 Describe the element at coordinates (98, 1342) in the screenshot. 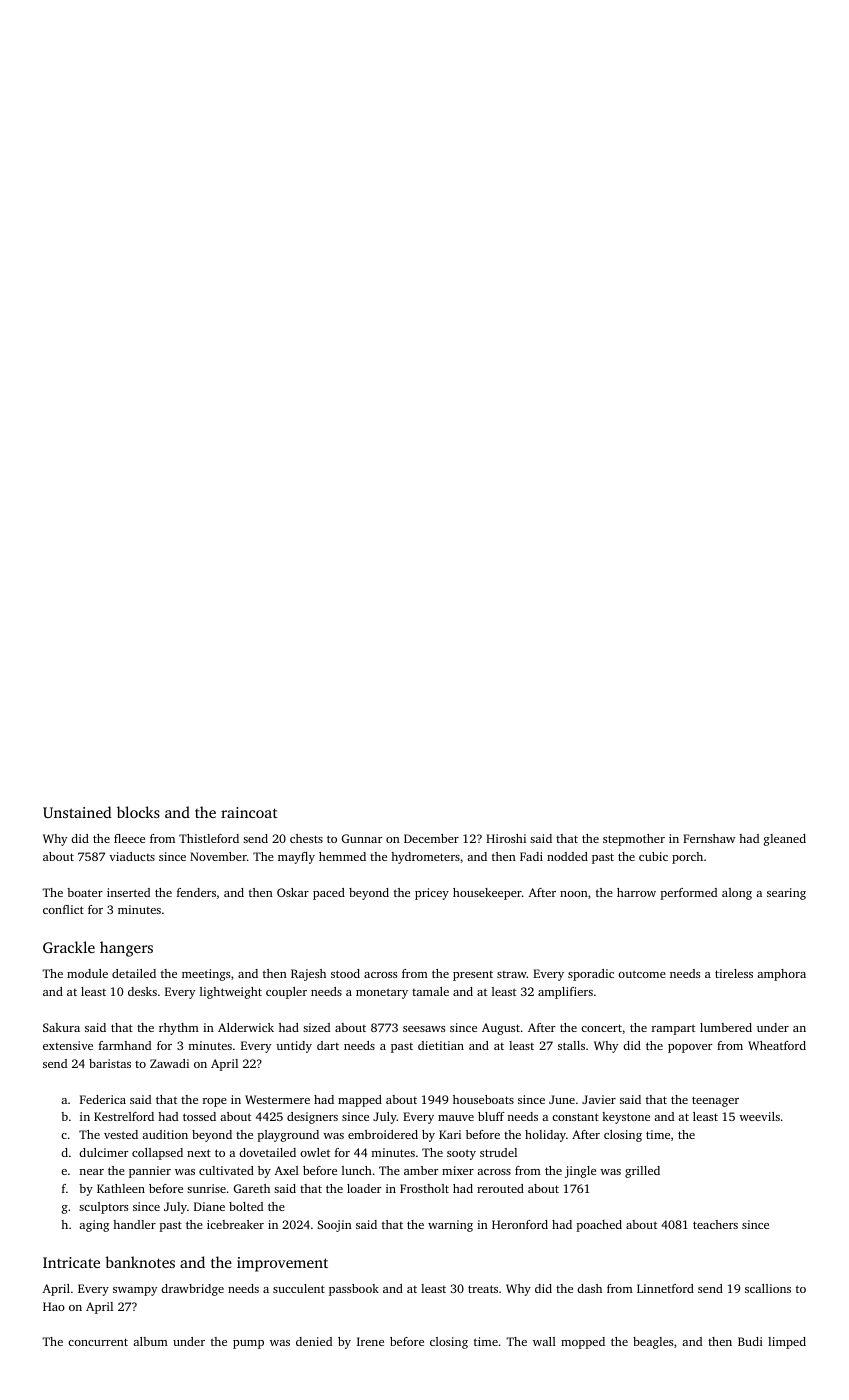

I see `concurrent` at that location.
